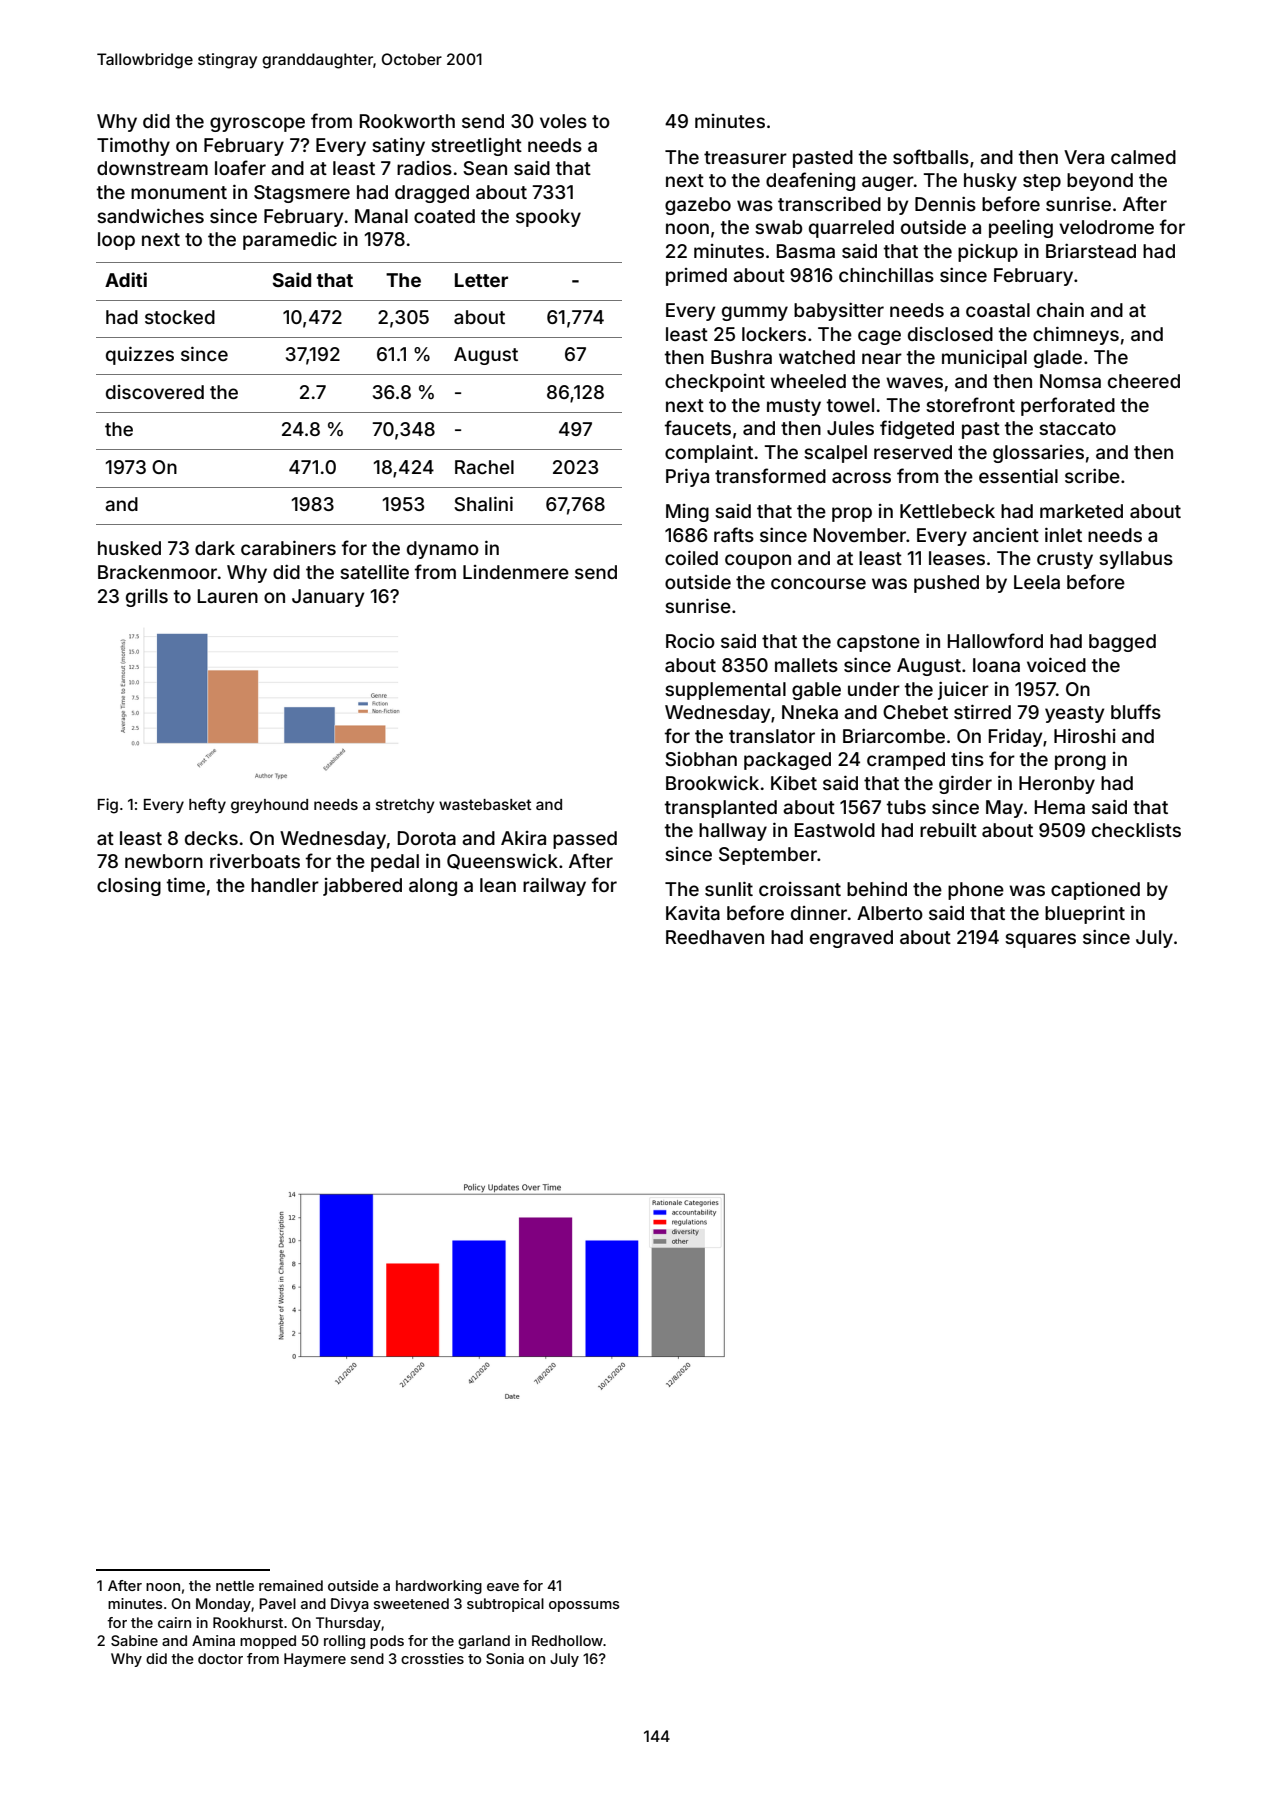 The width and height of the document is (1287, 1820). Describe the element at coordinates (691, 557) in the document. I see `coiled` at that location.
